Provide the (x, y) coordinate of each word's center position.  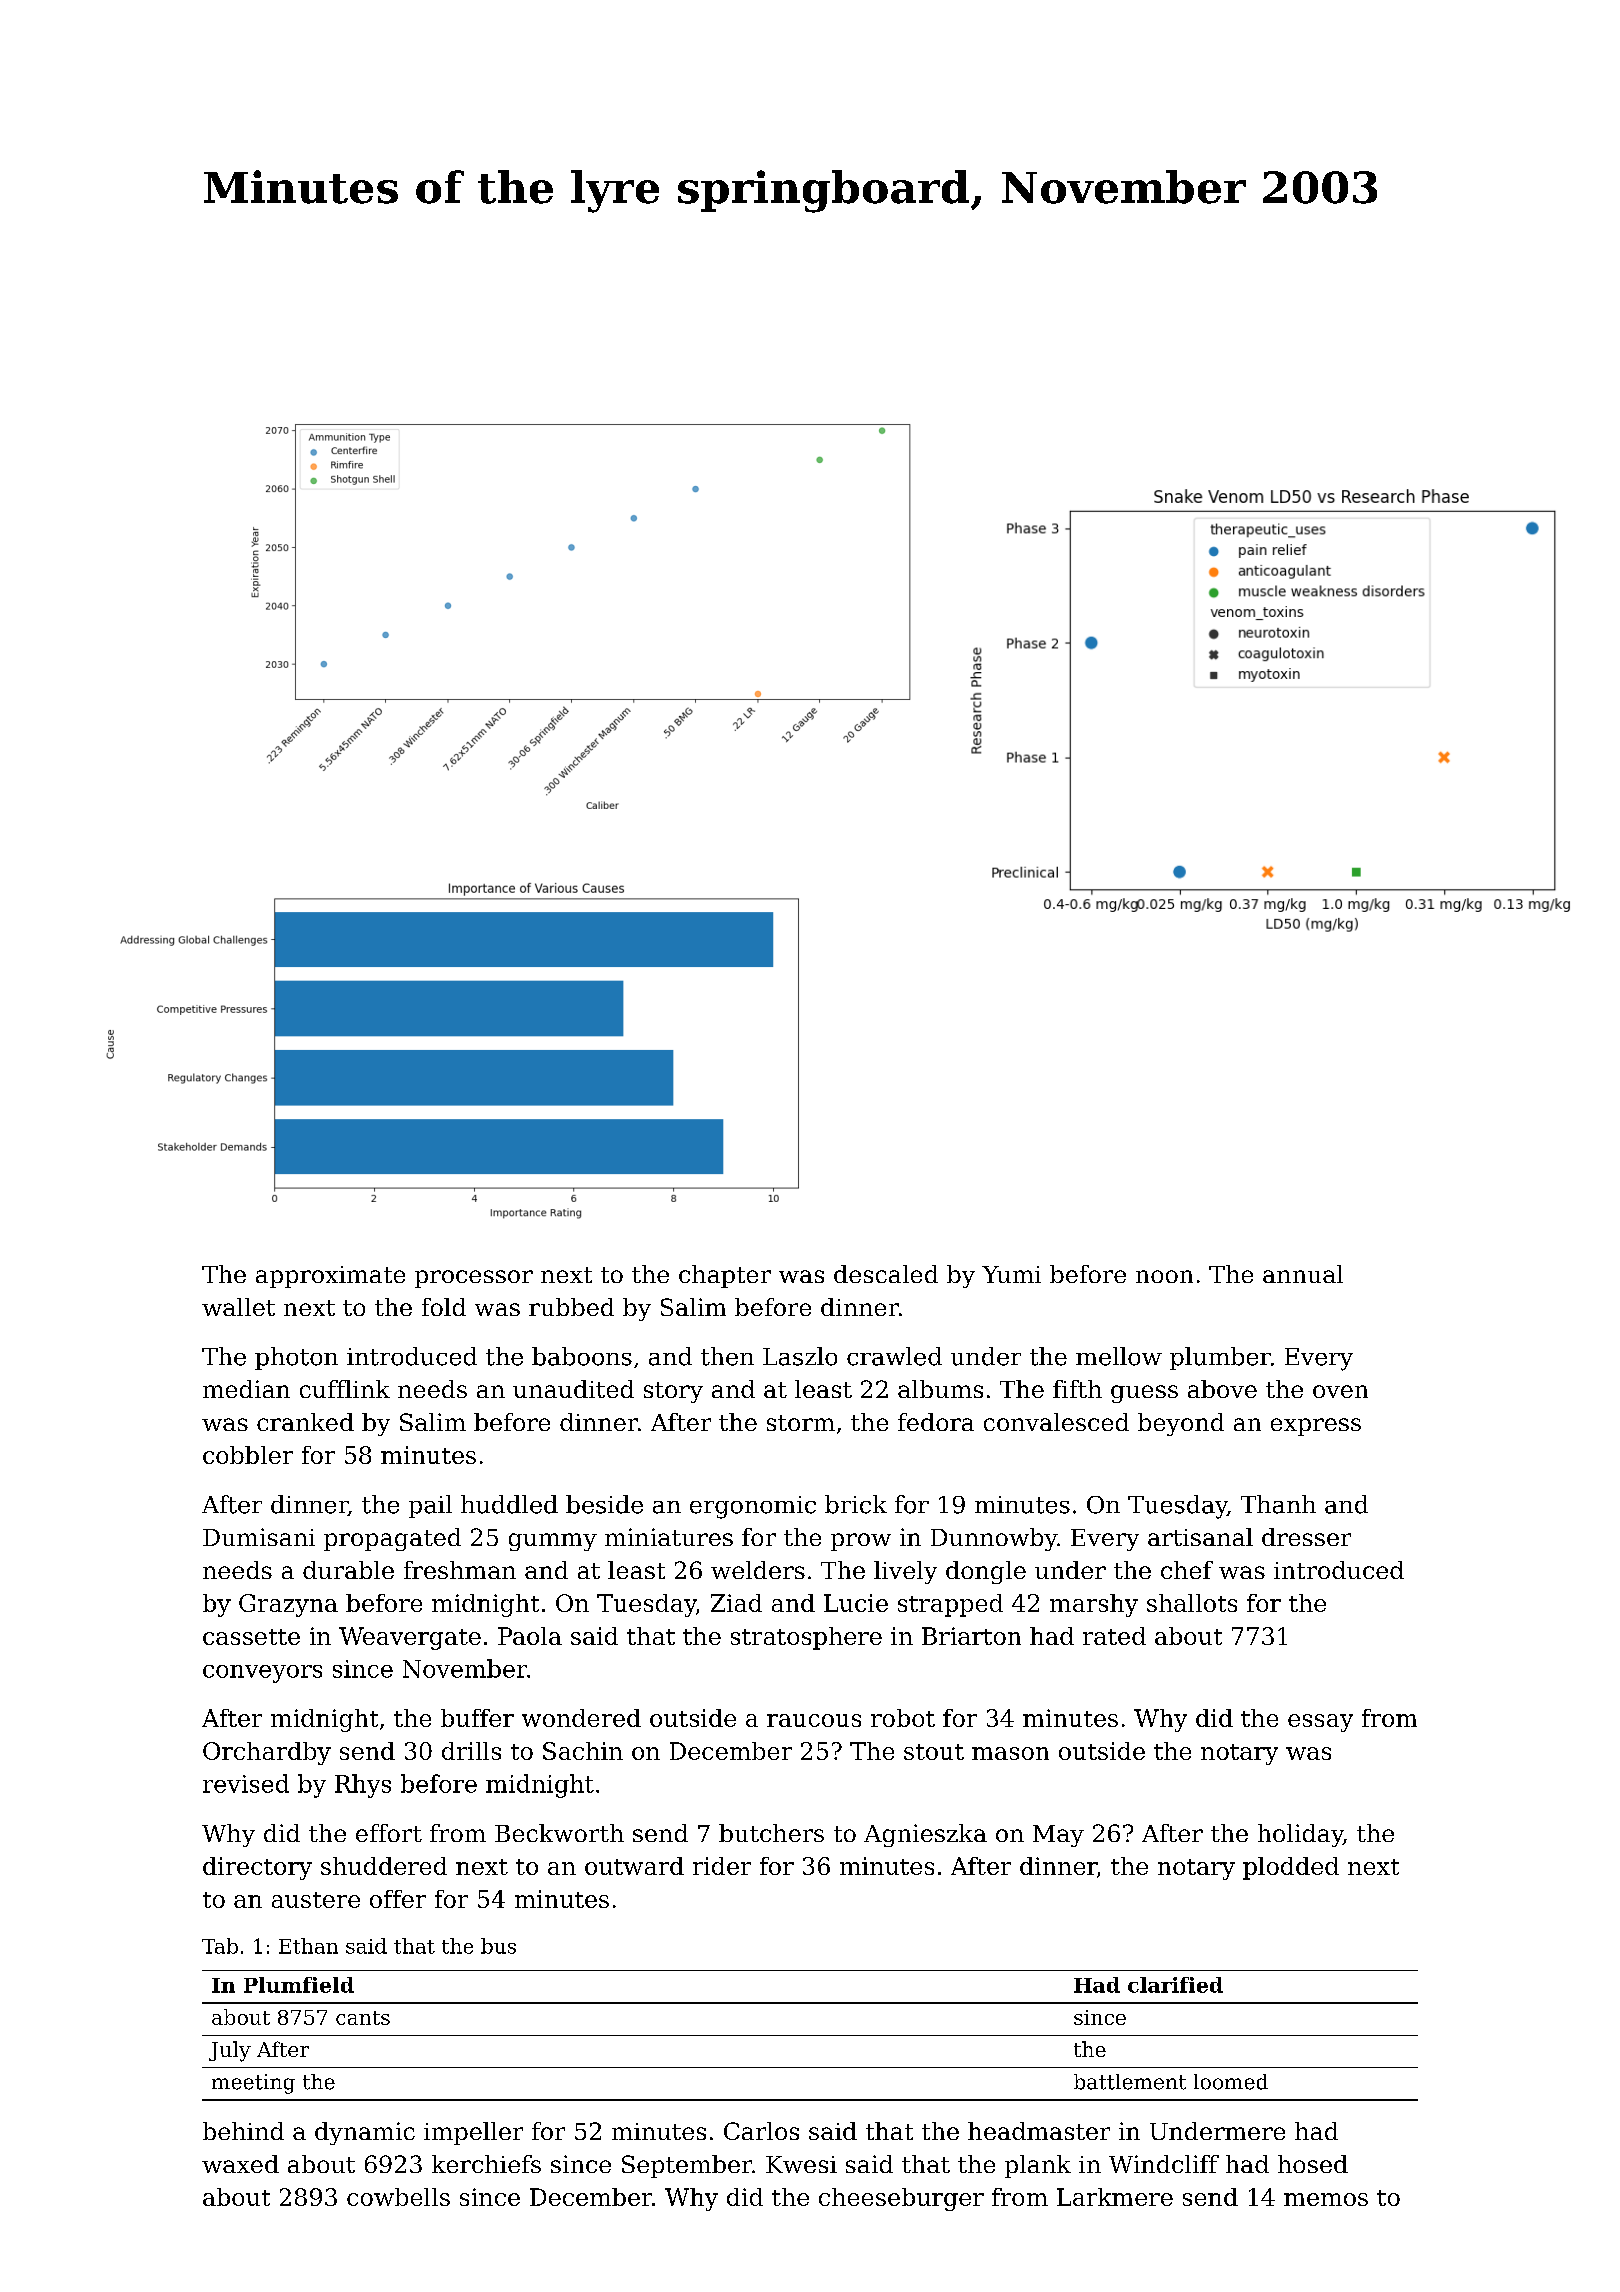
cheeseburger (901, 2199)
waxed (240, 2164)
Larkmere (1115, 2197)
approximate (330, 1277)
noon (1164, 1276)
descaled (886, 1274)
